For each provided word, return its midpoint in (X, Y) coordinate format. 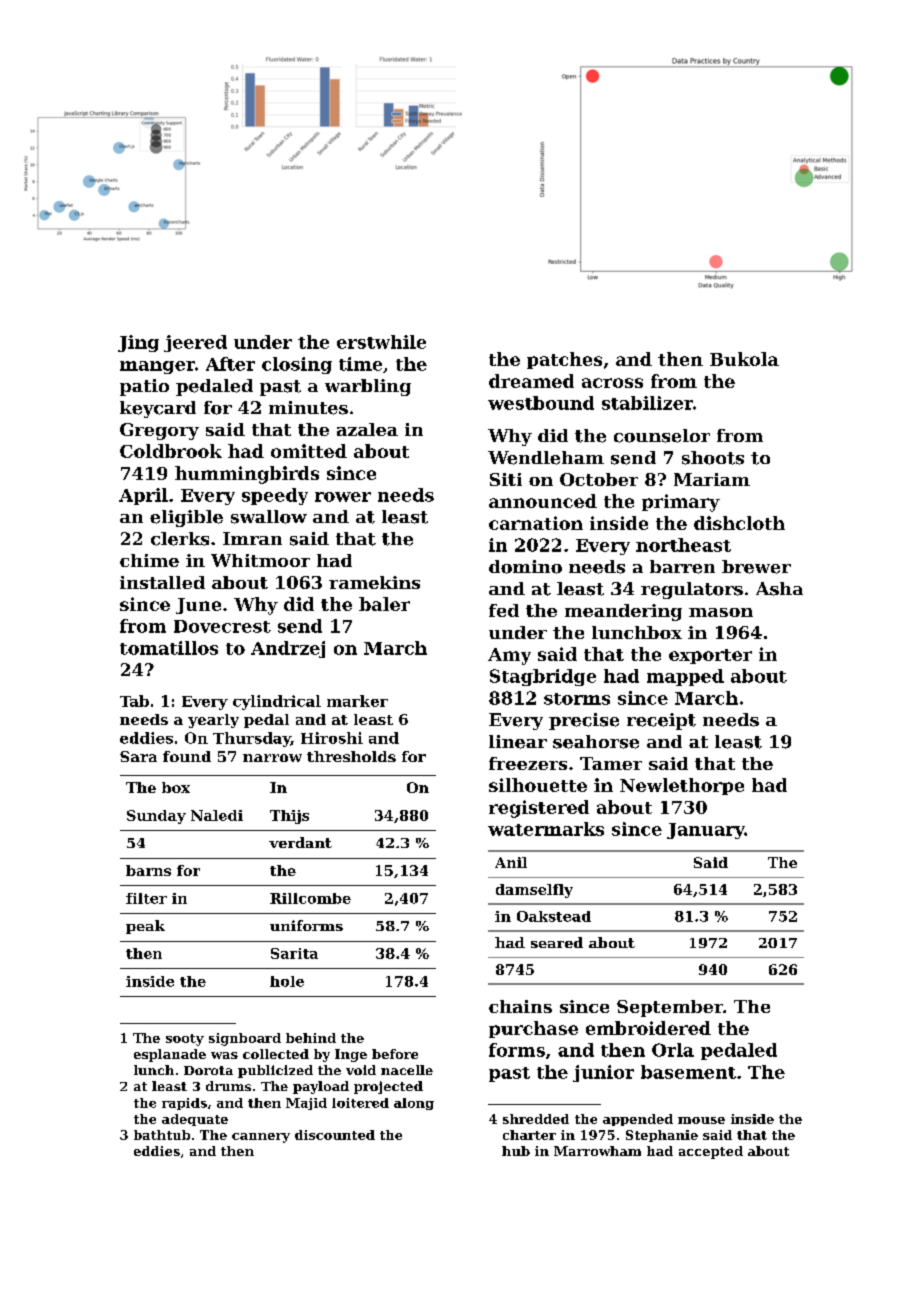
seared (557, 942)
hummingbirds (247, 475)
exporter (710, 656)
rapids (184, 1104)
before (395, 1054)
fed (504, 610)
